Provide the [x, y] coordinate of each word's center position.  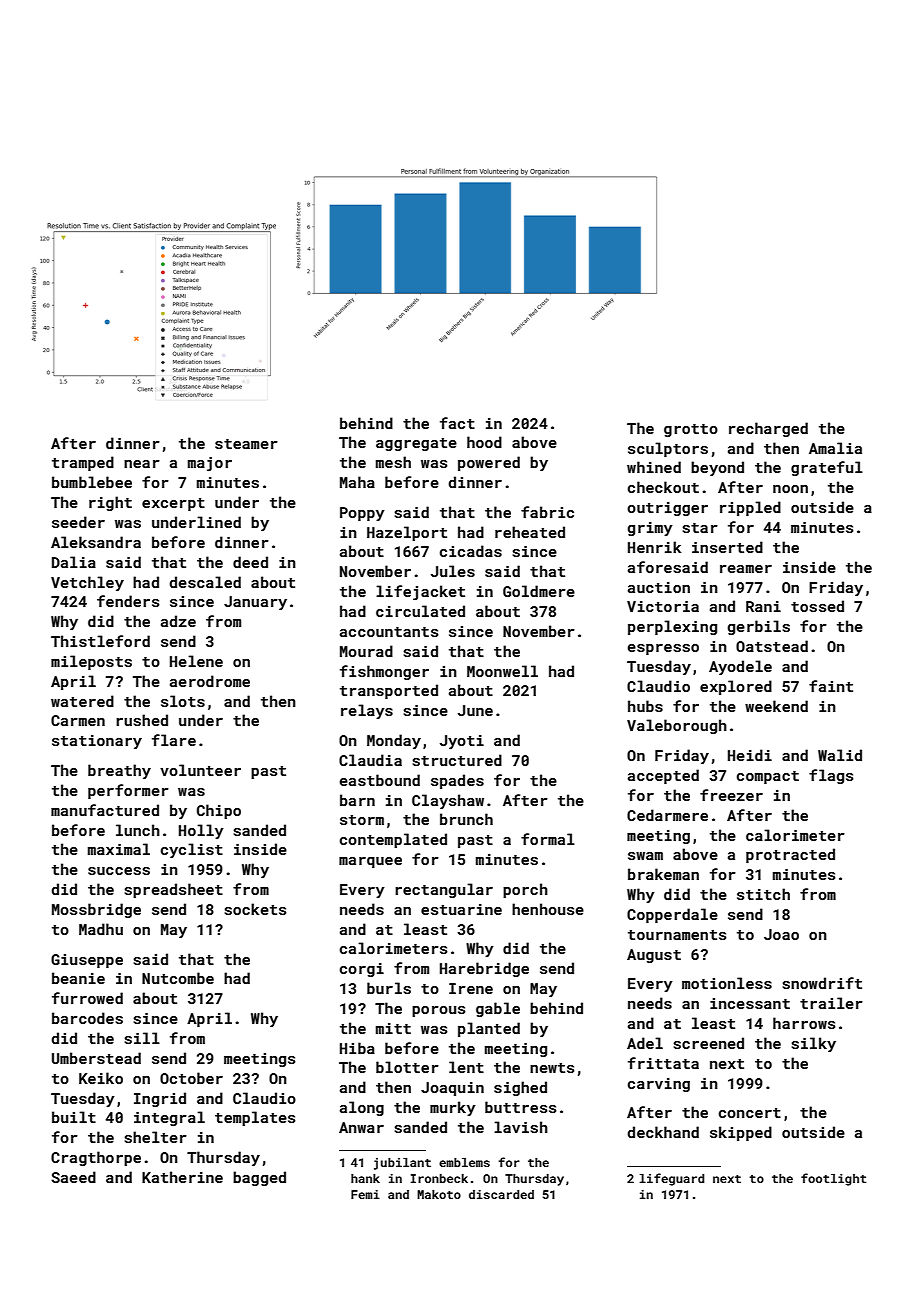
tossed [817, 606]
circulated [420, 611]
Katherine [182, 1177]
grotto [691, 430]
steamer [246, 444]
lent [466, 1067]
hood [484, 442]
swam [645, 856]
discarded [501, 1194]
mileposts [91, 662]
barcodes [87, 1018]
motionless [727, 983]
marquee [370, 862]
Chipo [219, 811]
